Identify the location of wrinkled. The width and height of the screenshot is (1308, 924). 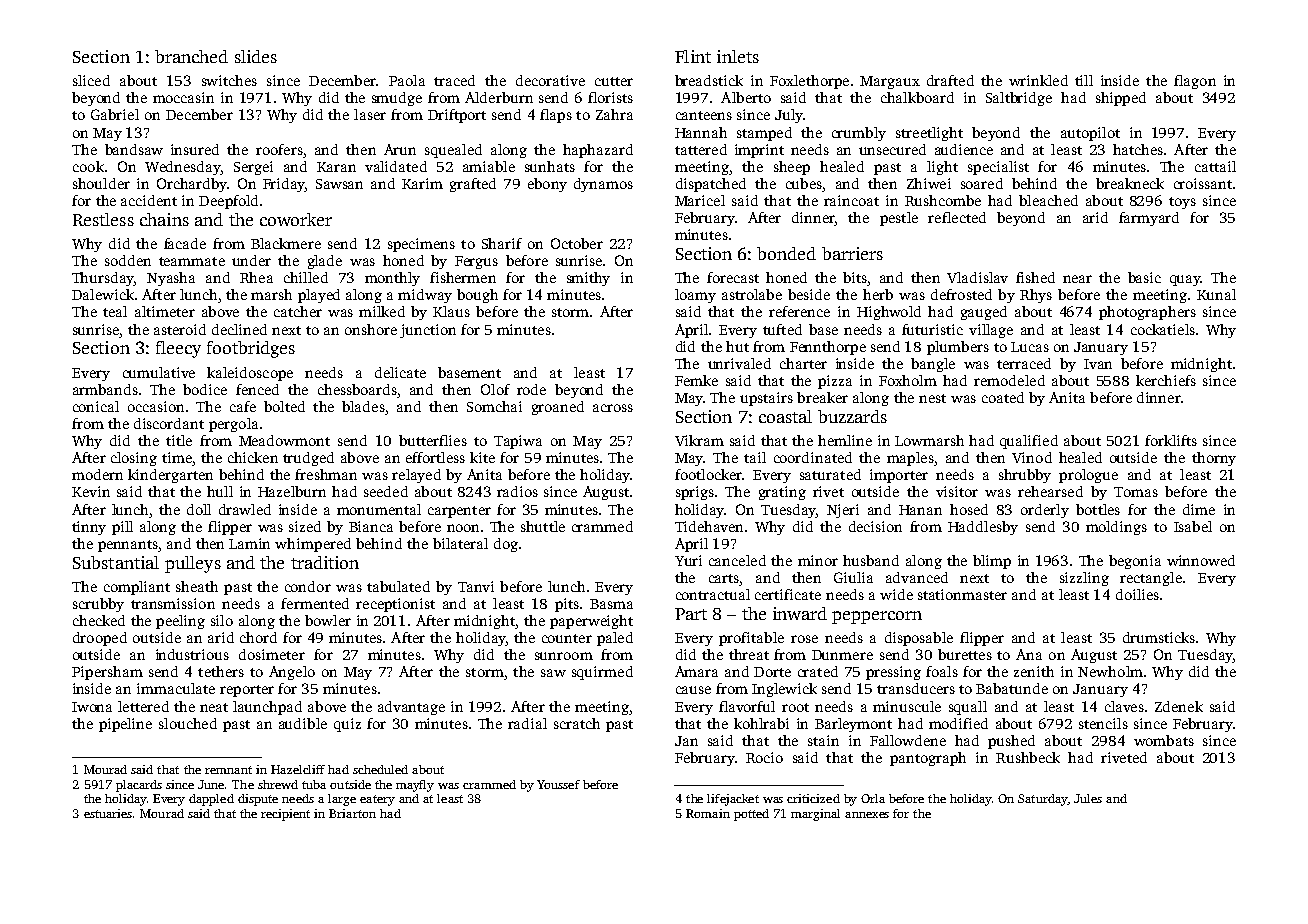
(1038, 80).
